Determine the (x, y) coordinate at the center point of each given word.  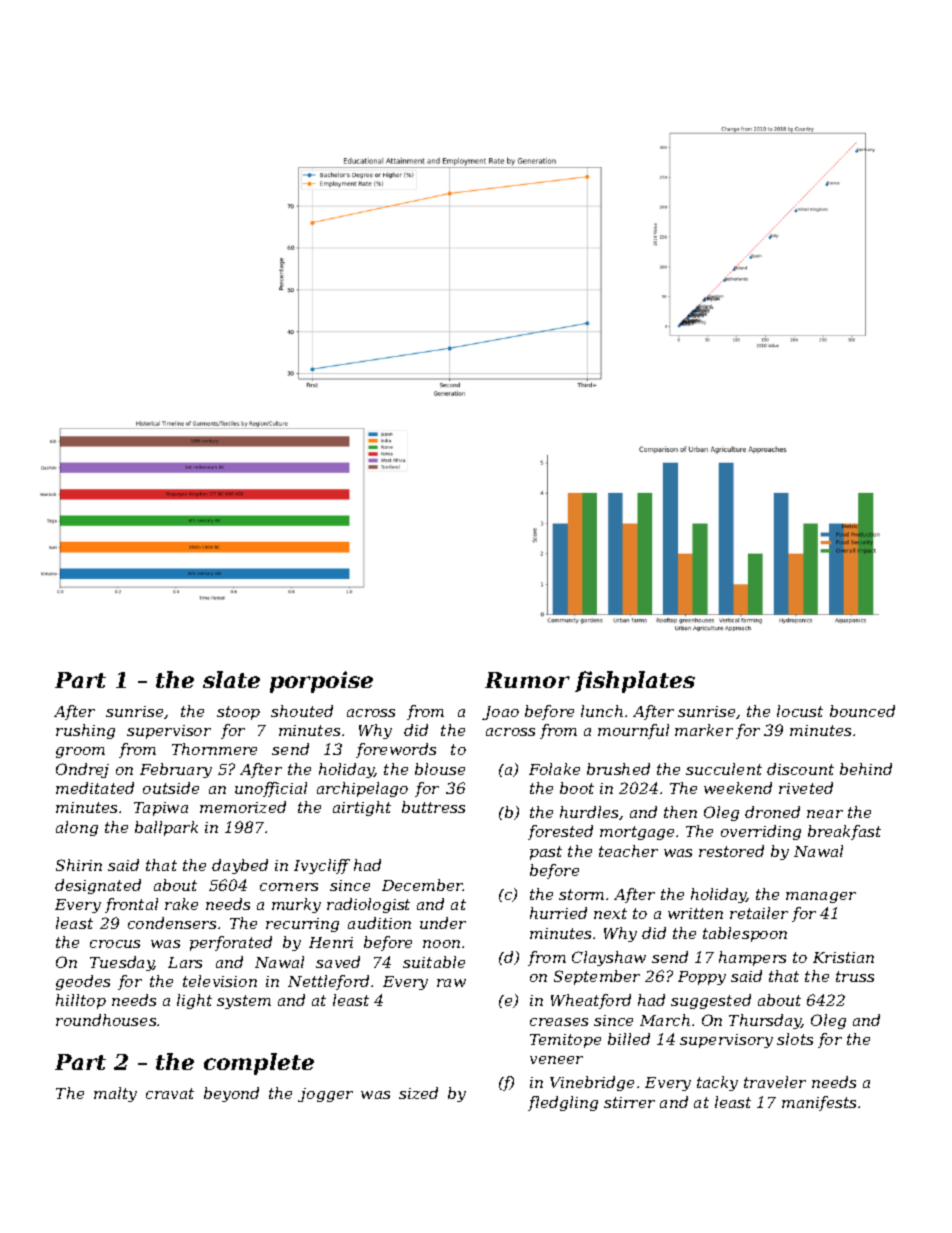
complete (259, 1064)
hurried (558, 913)
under (443, 923)
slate (231, 679)
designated (98, 886)
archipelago (362, 789)
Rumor (527, 680)
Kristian (843, 957)
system (244, 1002)
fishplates (635, 682)
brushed (618, 769)
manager (821, 897)
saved (338, 962)
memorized (243, 807)
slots (795, 1039)
